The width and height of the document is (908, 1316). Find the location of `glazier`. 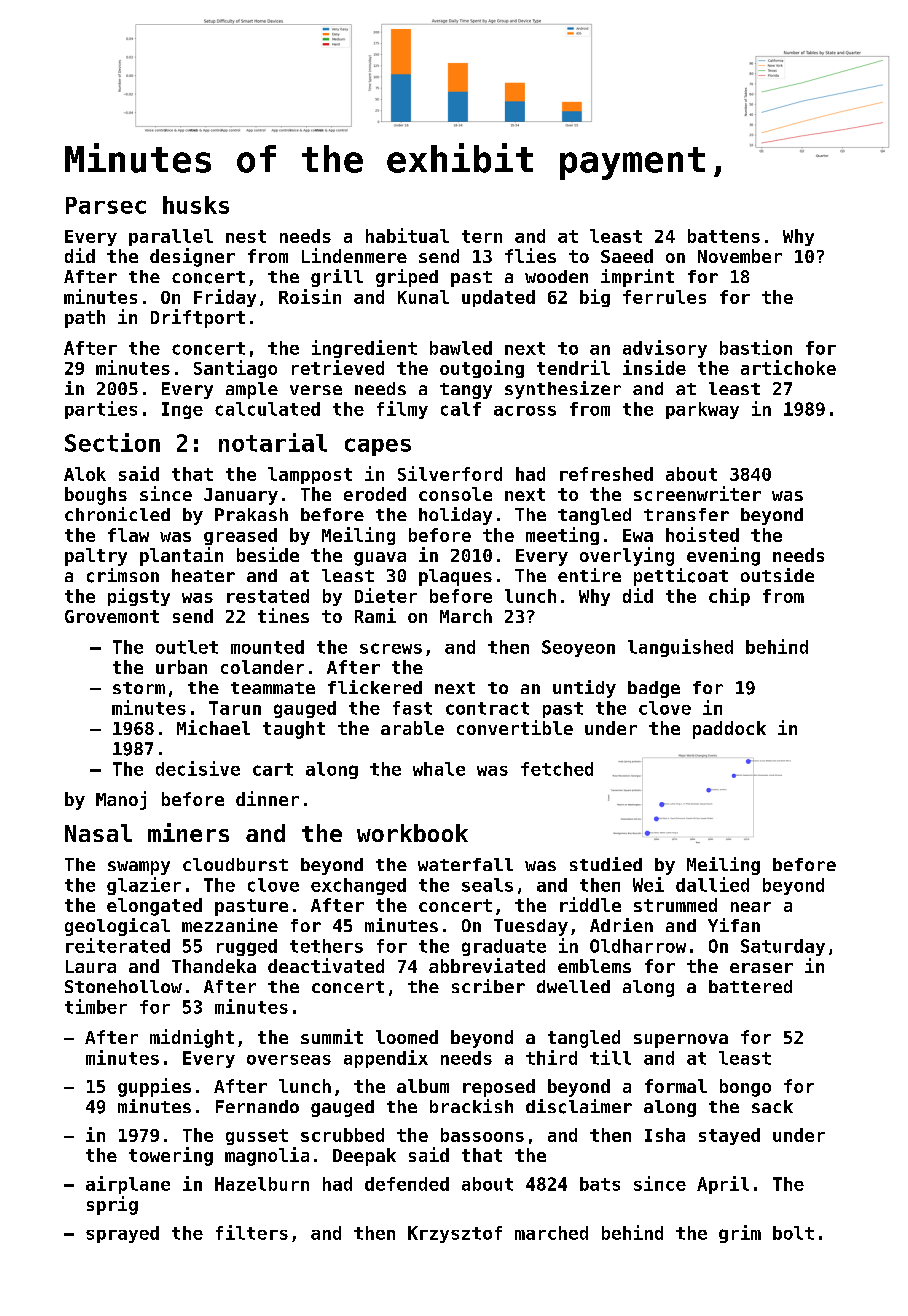

glazier is located at coordinates (144, 886).
